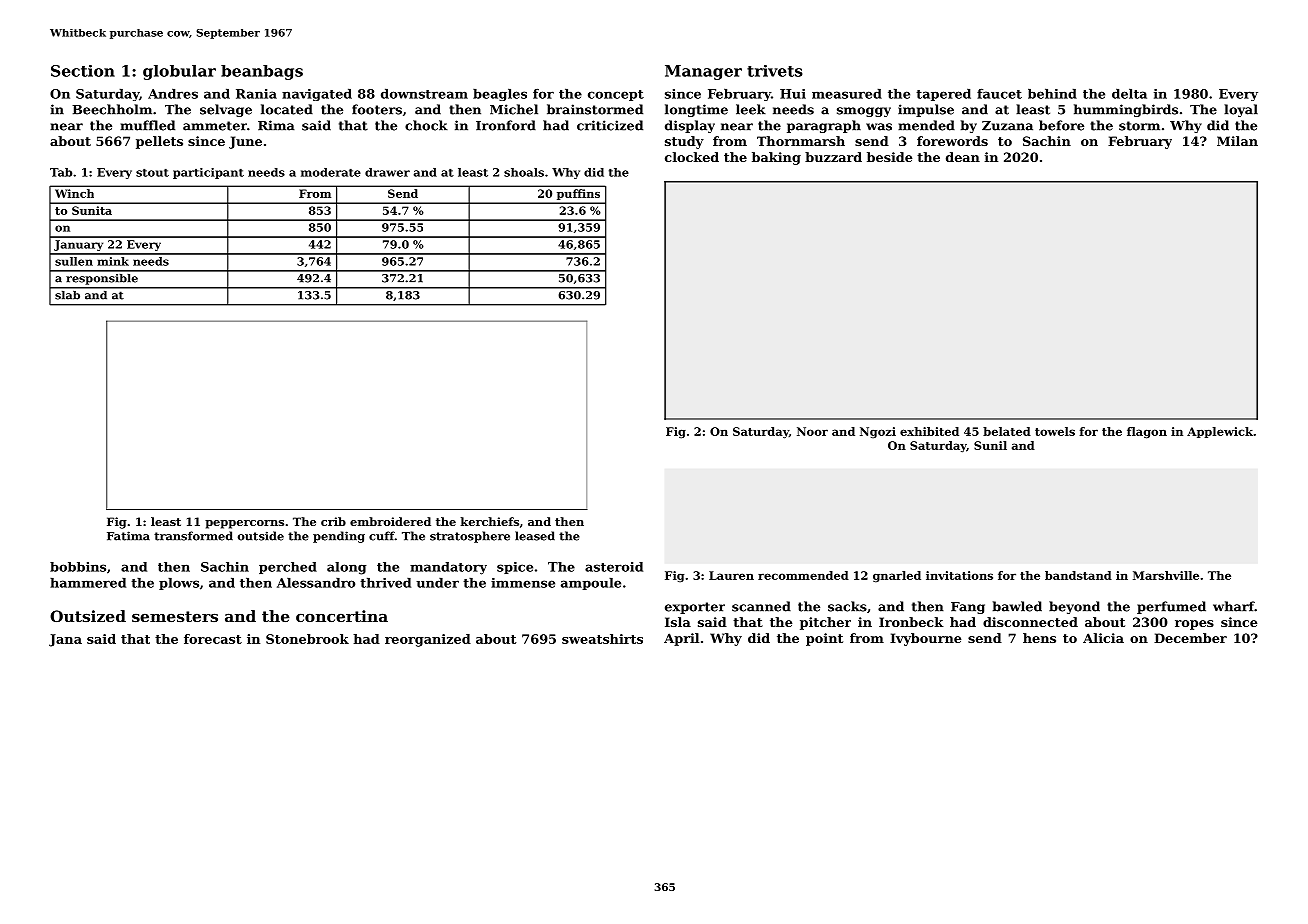  I want to click on Noor, so click(812, 431).
